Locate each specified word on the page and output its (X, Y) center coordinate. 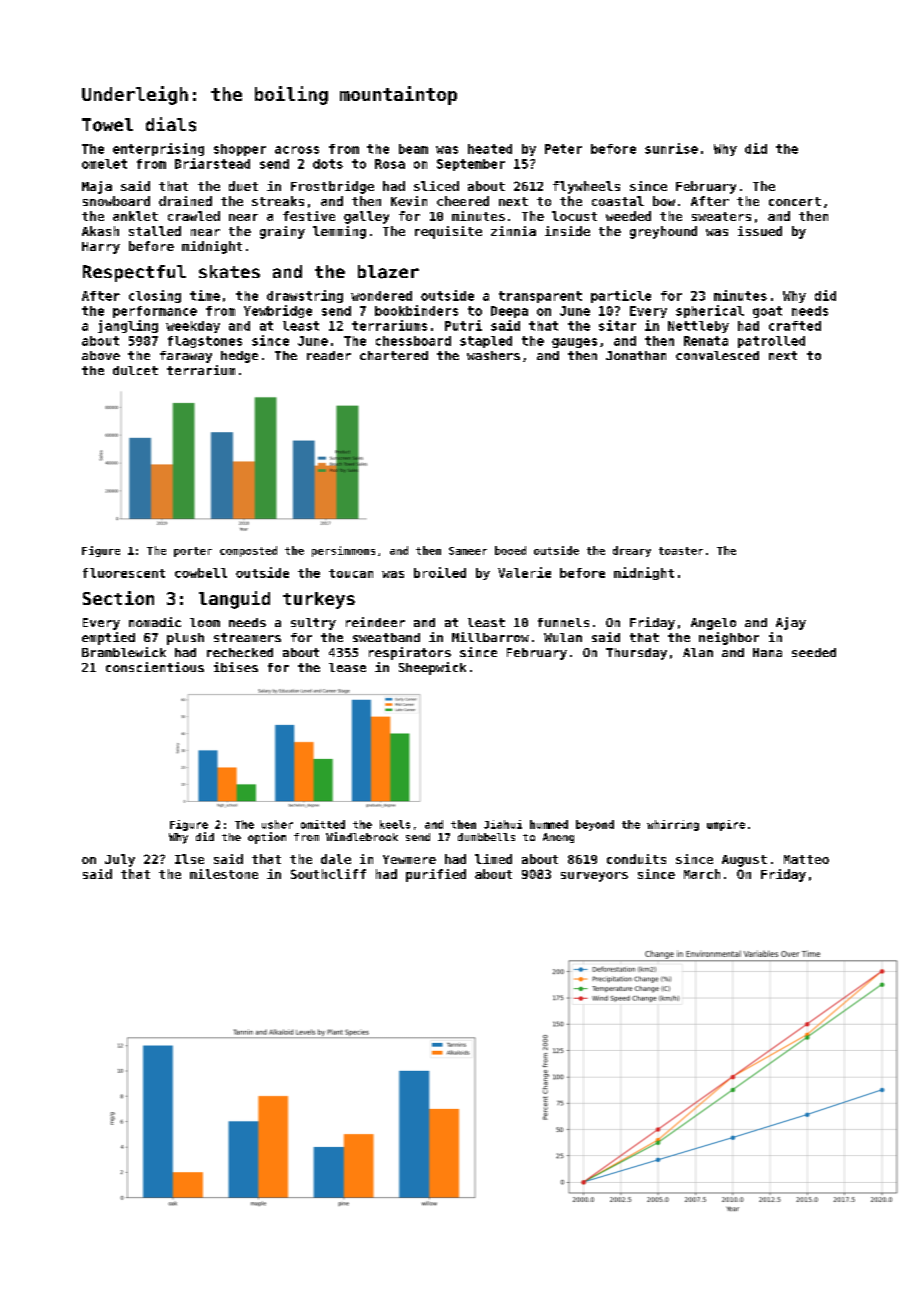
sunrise (671, 148)
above (101, 355)
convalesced (717, 355)
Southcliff (328, 874)
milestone (224, 874)
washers (493, 355)
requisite (448, 232)
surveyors (594, 877)
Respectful (134, 273)
